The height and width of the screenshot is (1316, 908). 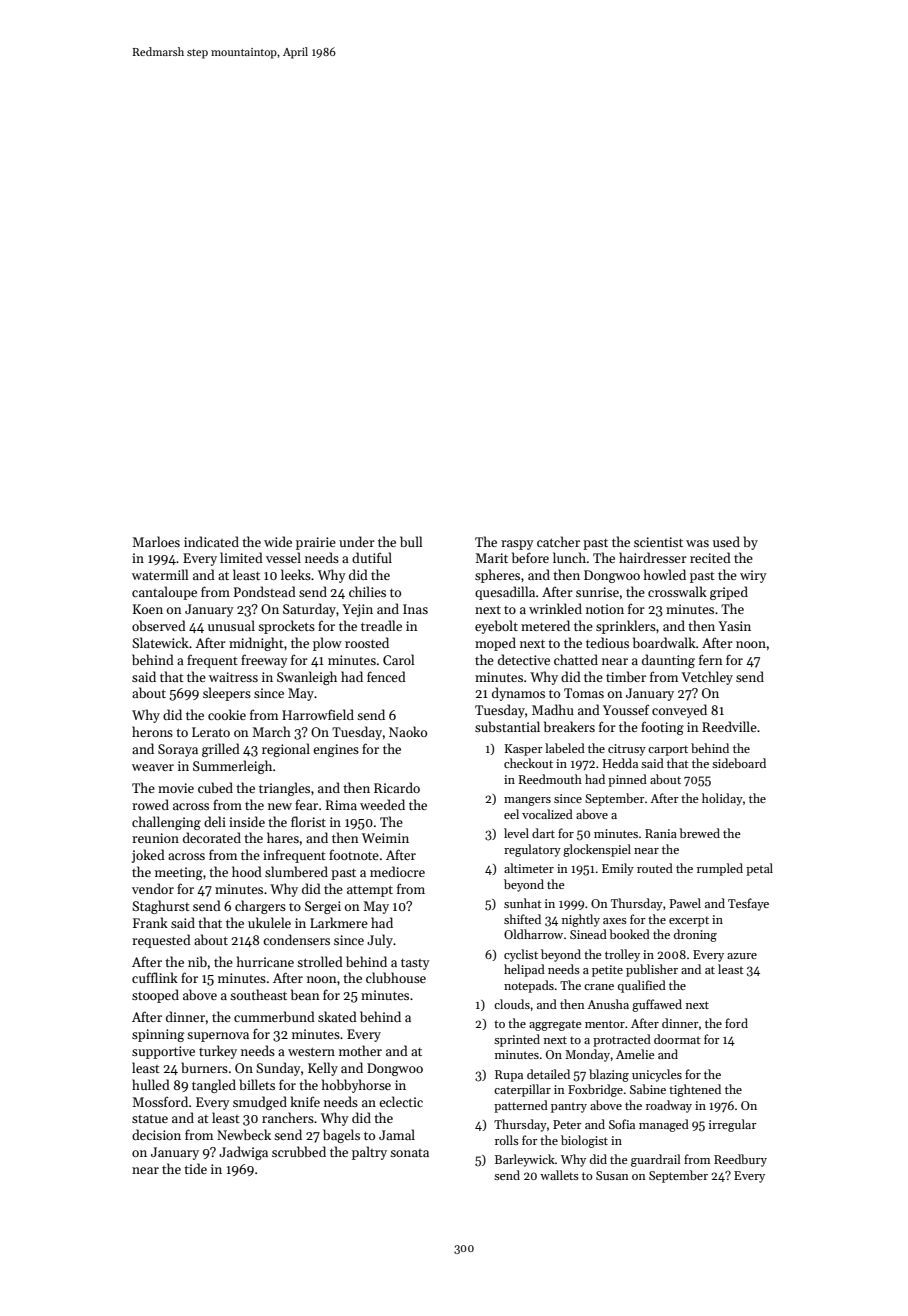 I want to click on wide, so click(x=278, y=541).
